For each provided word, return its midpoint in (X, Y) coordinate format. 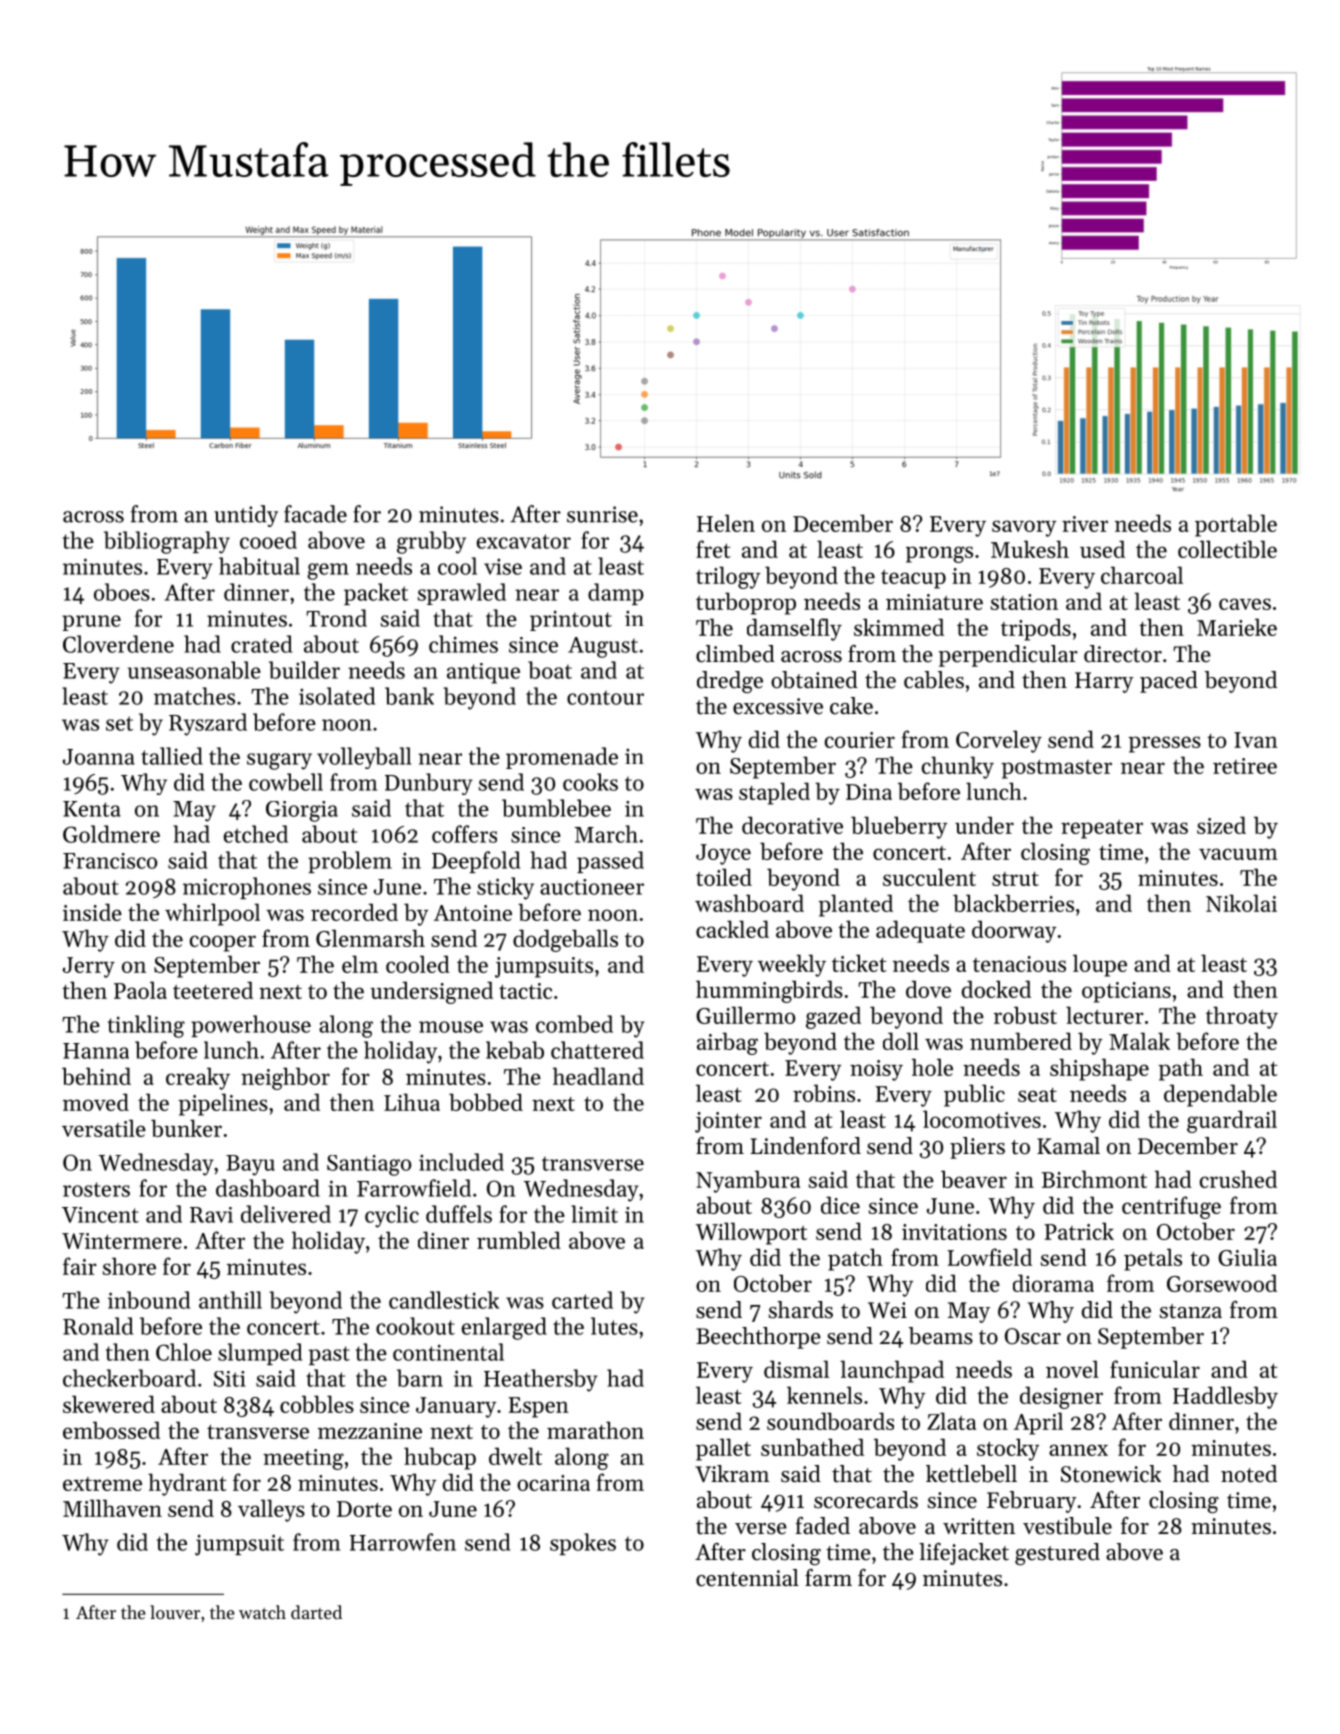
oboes (122, 592)
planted (855, 905)
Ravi (211, 1215)
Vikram (732, 1473)
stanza (1191, 1311)
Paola (140, 990)
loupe (1100, 965)
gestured (1057, 1554)
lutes (614, 1326)
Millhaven (112, 1508)
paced (1169, 682)
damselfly (794, 629)
